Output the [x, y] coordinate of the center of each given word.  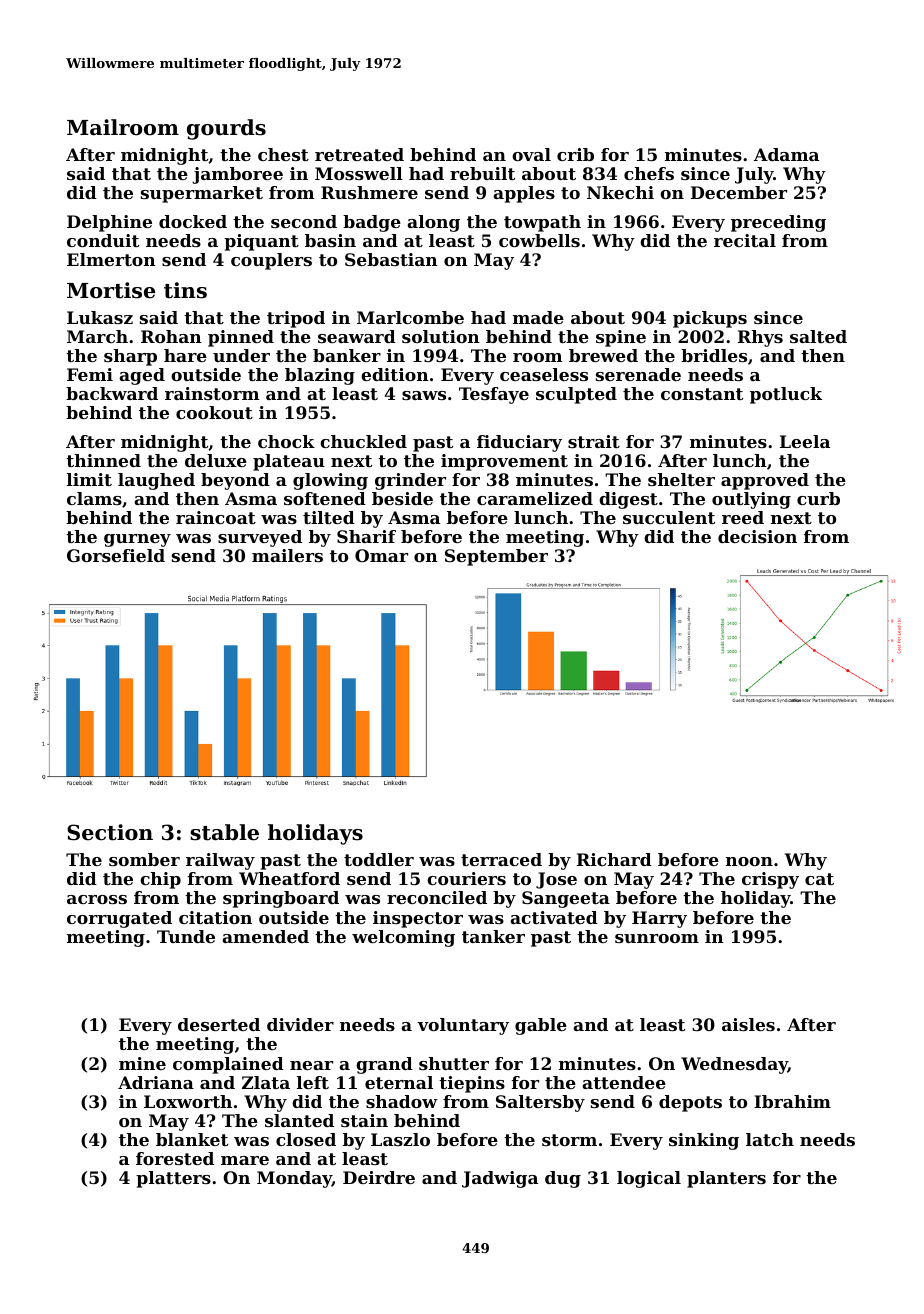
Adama [786, 154]
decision [757, 536]
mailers [287, 555]
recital [745, 240]
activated [554, 917]
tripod [296, 319]
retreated [359, 154]
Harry [659, 919]
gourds [226, 129]
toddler [379, 859]
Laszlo [400, 1139]
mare [245, 1160]
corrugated [119, 919]
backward [112, 393]
